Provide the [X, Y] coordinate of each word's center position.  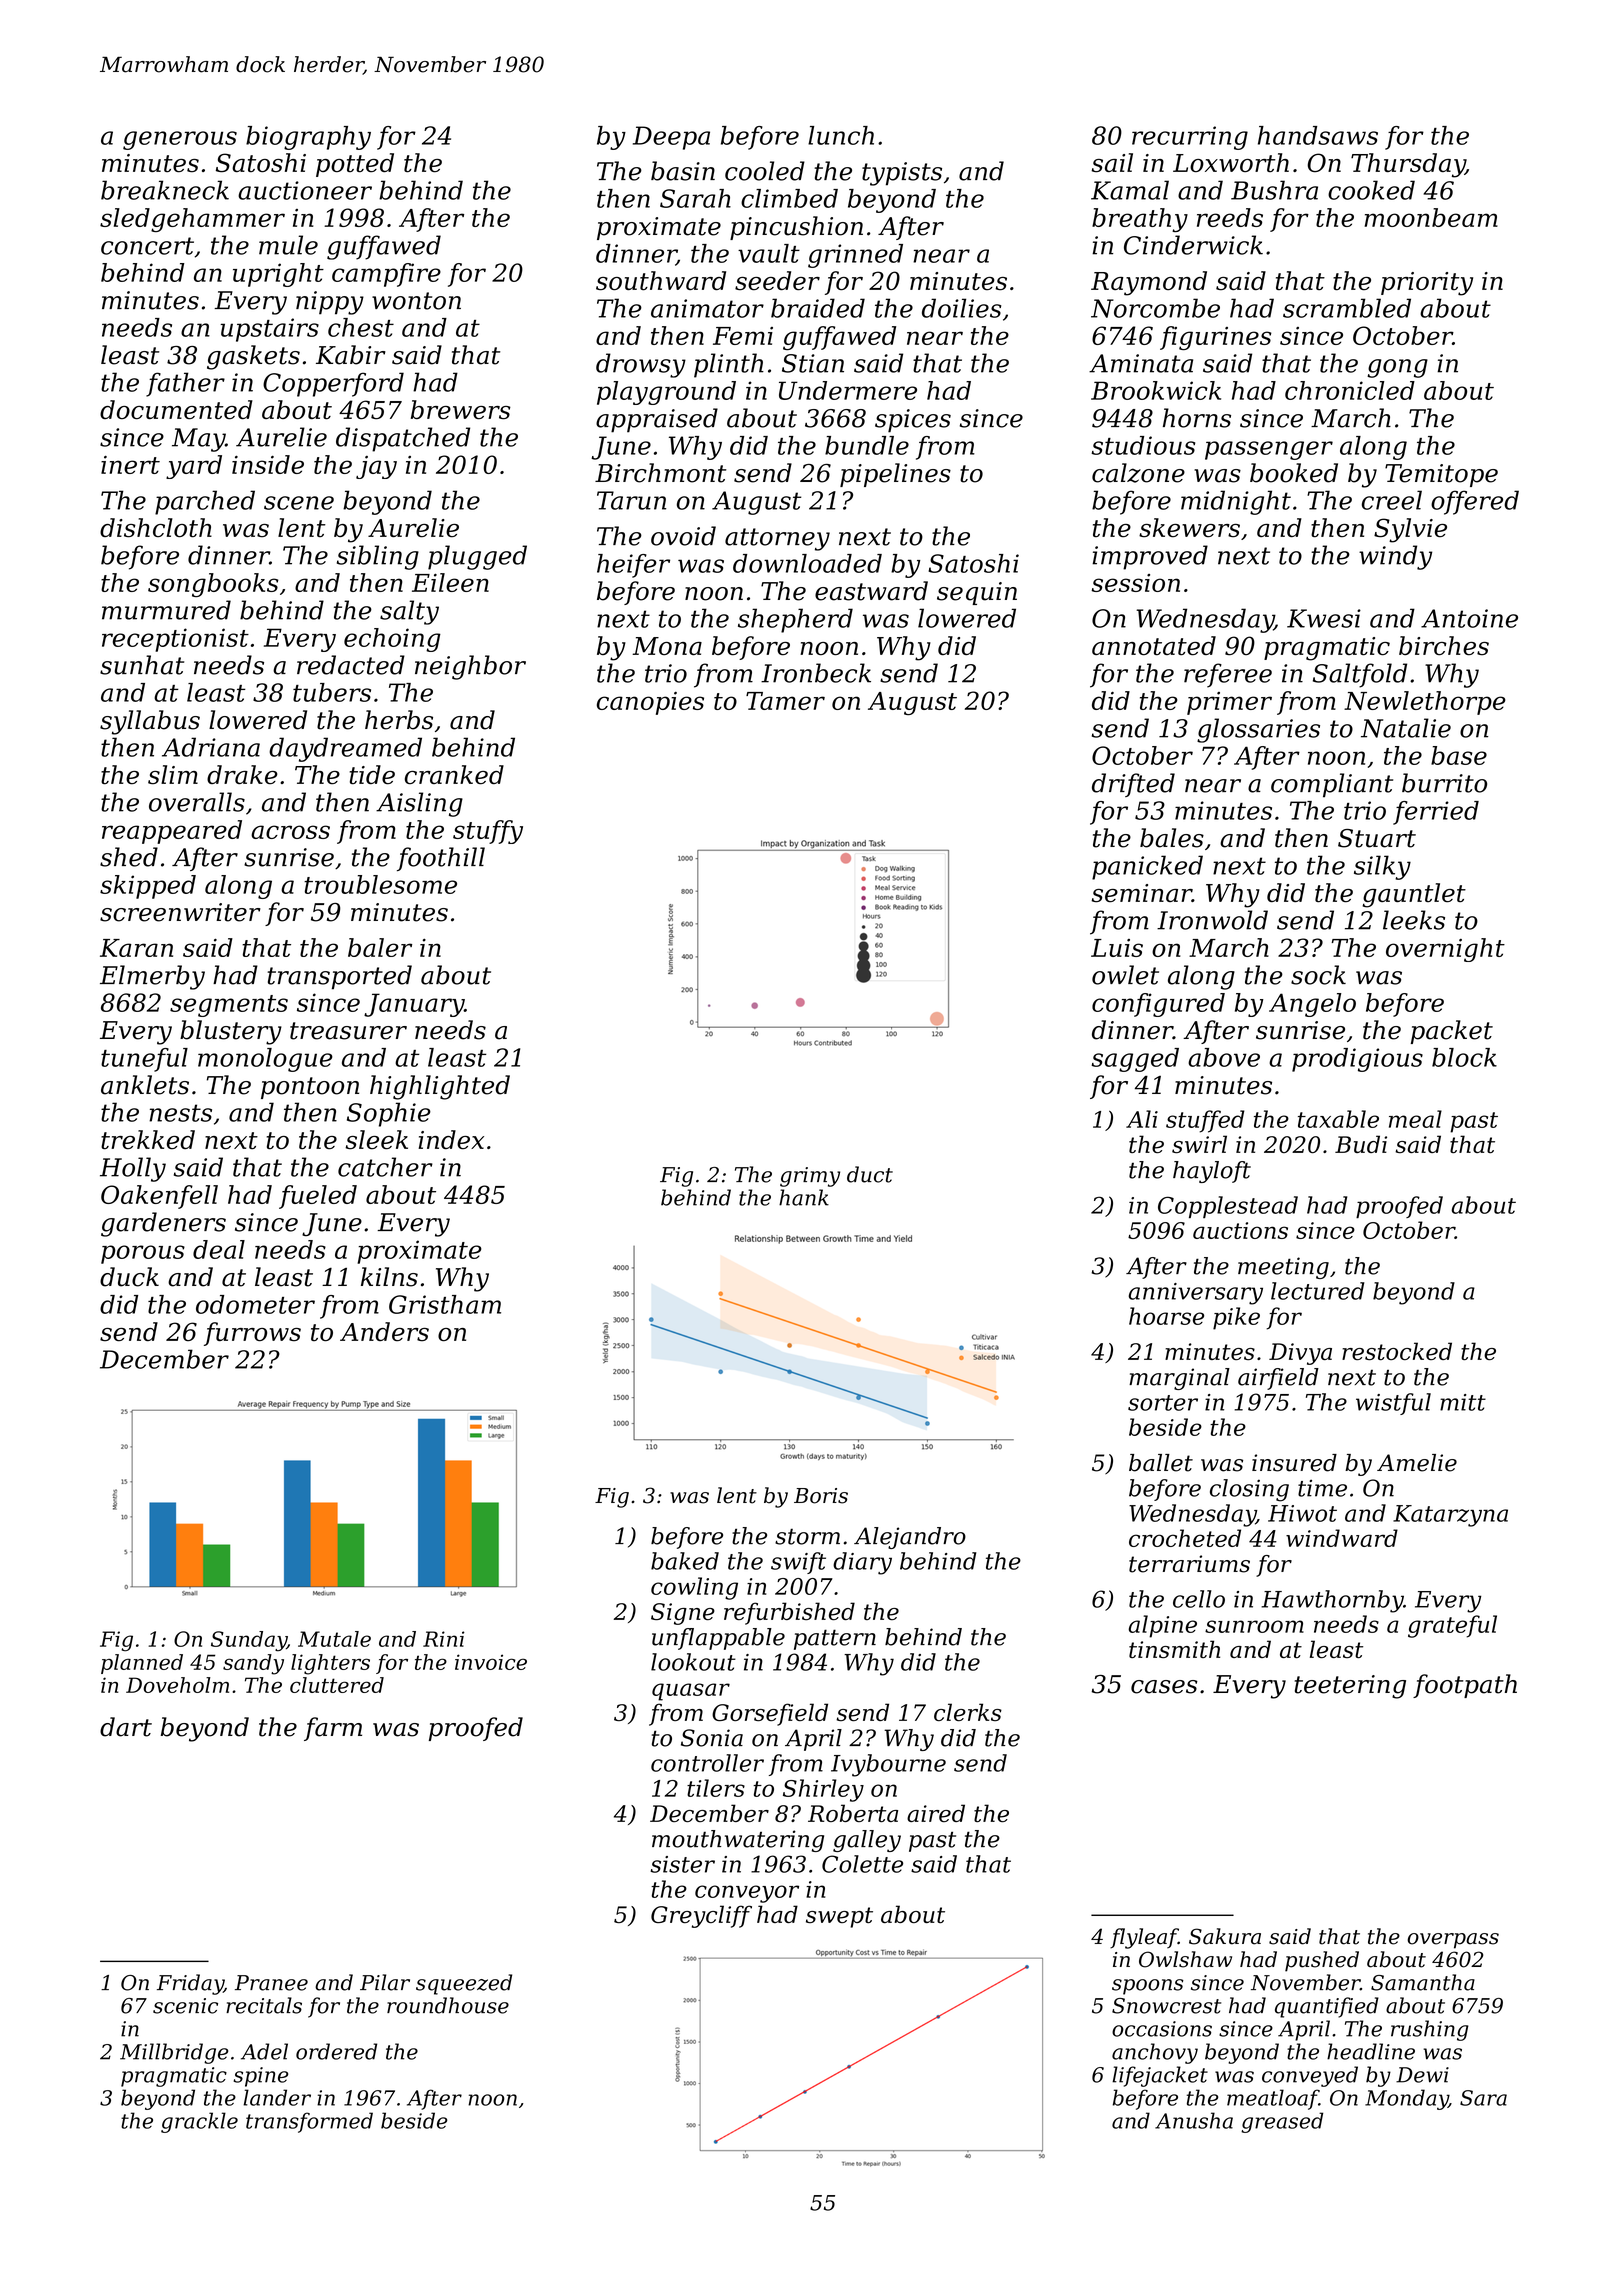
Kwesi [1324, 618]
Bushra [1274, 190]
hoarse [1166, 1316]
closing [1249, 1490]
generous [180, 140]
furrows [252, 1334]
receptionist [175, 640]
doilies [961, 308]
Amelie [1417, 1463]
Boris [821, 1496]
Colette [862, 1864]
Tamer [785, 701]
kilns [389, 1277]
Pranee [271, 1983]
